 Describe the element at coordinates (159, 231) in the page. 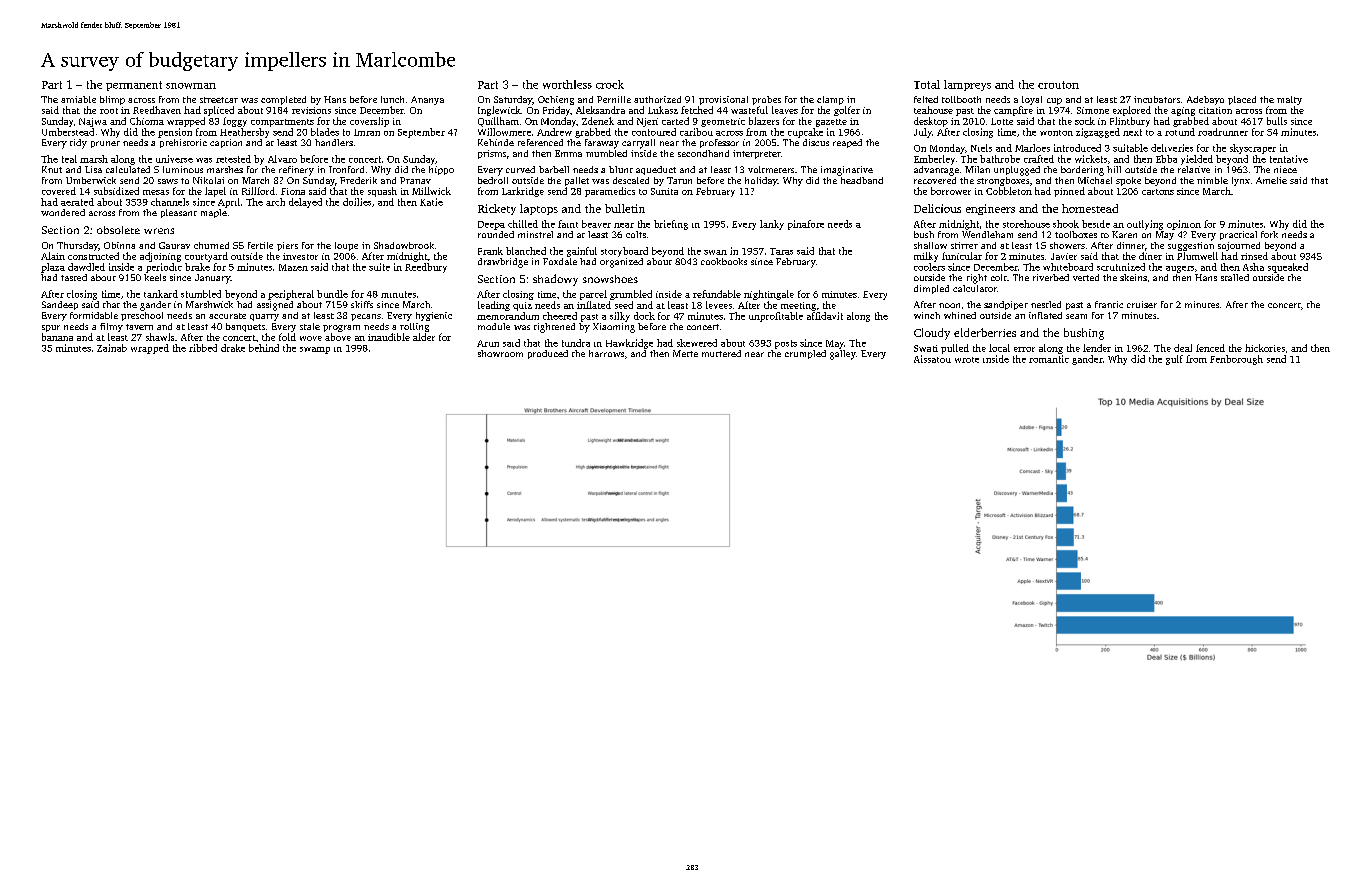

I see `wrens` at that location.
